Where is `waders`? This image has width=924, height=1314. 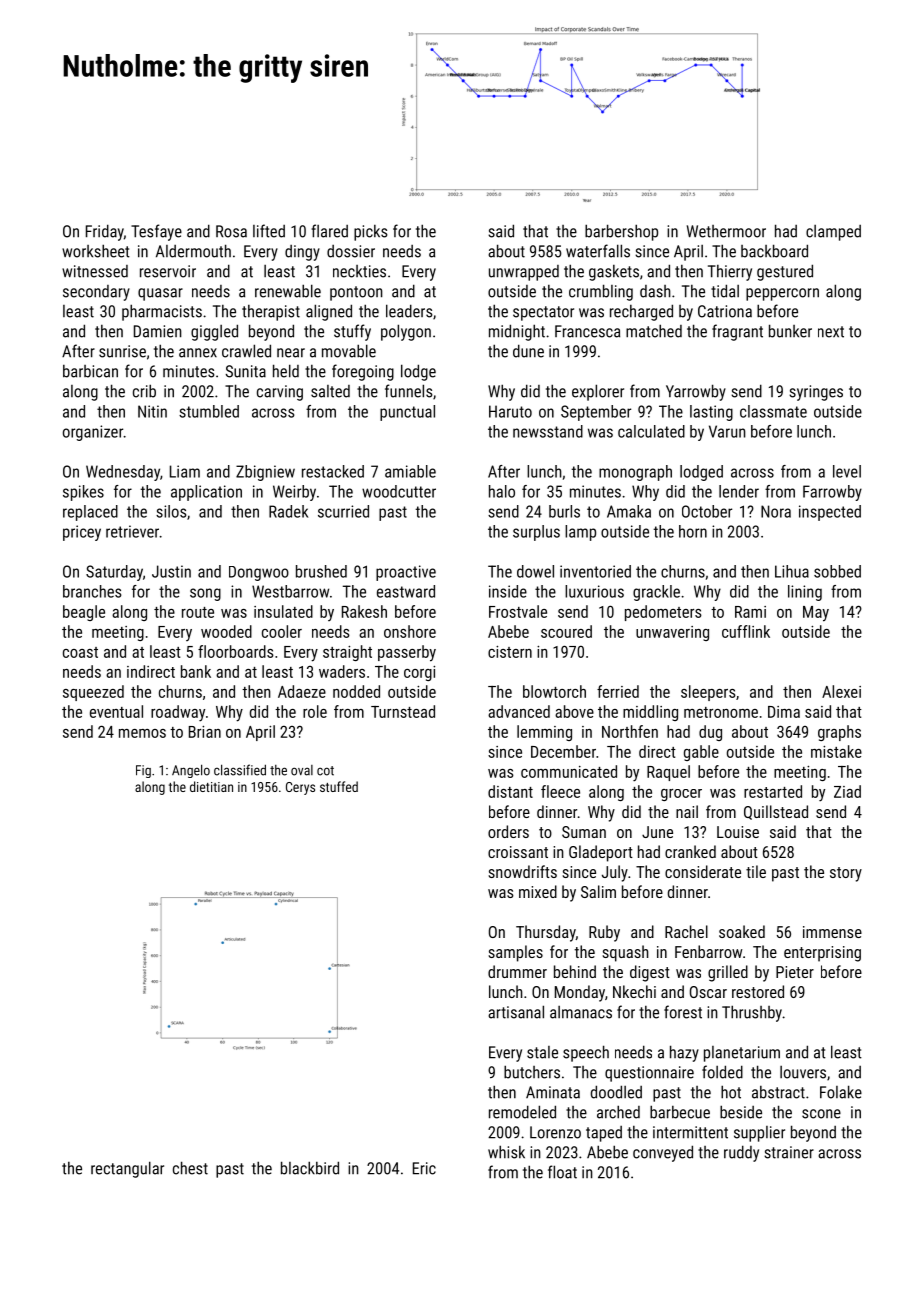 waders is located at coordinates (342, 671).
